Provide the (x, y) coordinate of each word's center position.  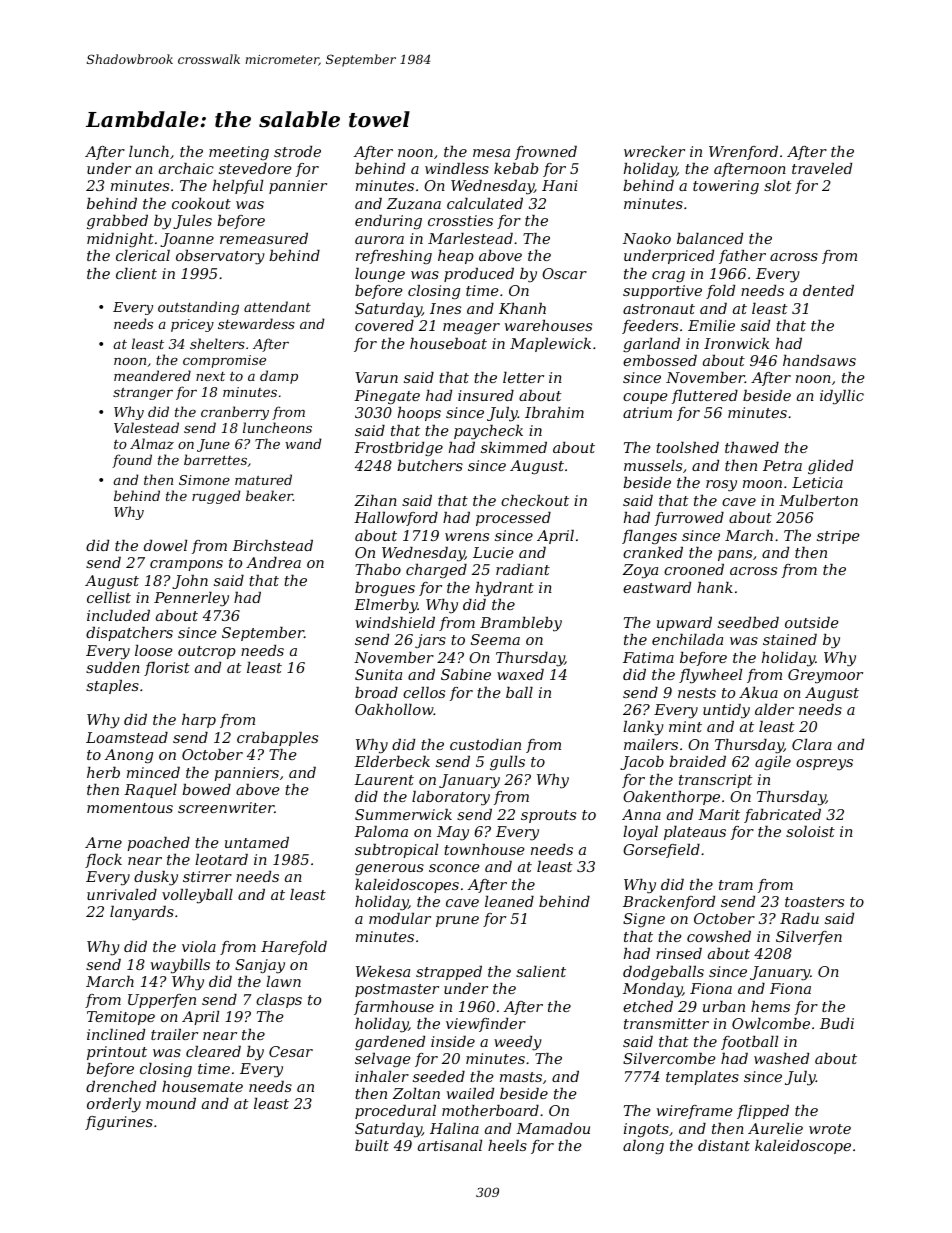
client (136, 273)
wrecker (654, 151)
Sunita (378, 674)
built (372, 1145)
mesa (491, 153)
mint (685, 726)
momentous (130, 808)
